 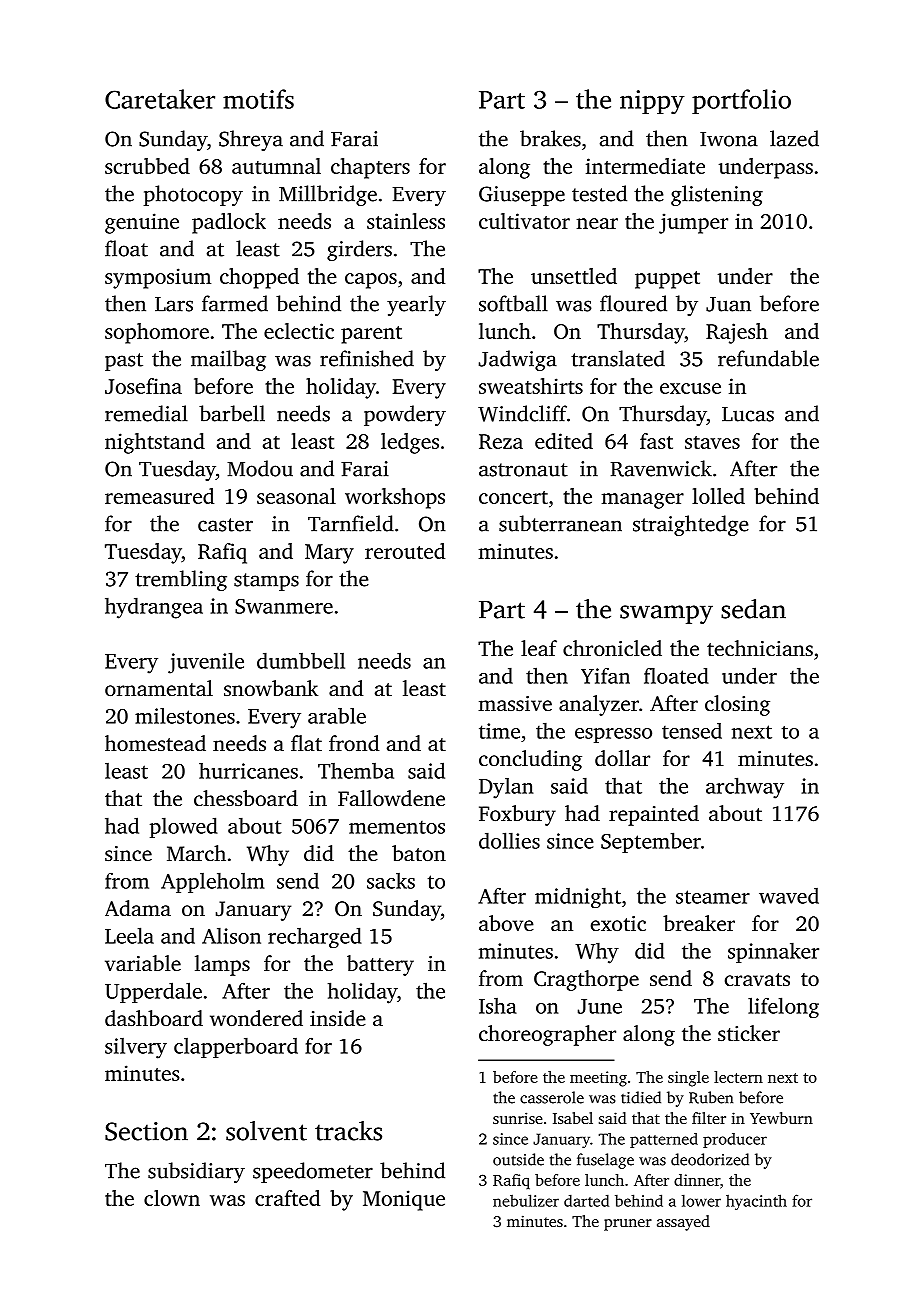 What do you see at coordinates (745, 788) in the screenshot?
I see `archway` at bounding box center [745, 788].
